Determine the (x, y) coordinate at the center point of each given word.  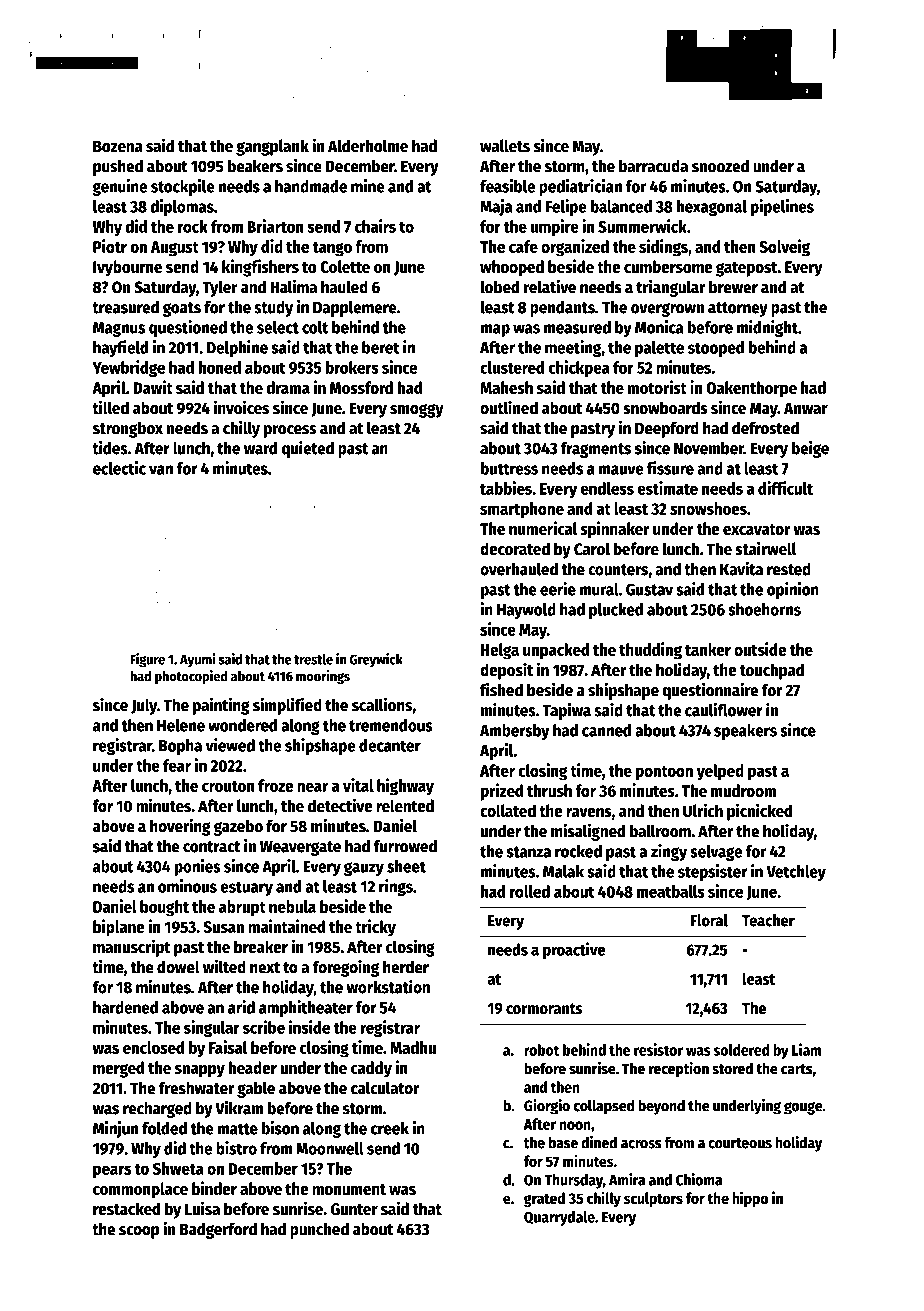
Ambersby (515, 732)
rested (789, 569)
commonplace (140, 1190)
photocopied (191, 677)
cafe (523, 246)
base (563, 1143)
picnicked (760, 812)
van (161, 470)
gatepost (747, 269)
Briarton (275, 226)
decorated (515, 549)
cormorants (544, 1009)
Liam (806, 1049)
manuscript (132, 948)
